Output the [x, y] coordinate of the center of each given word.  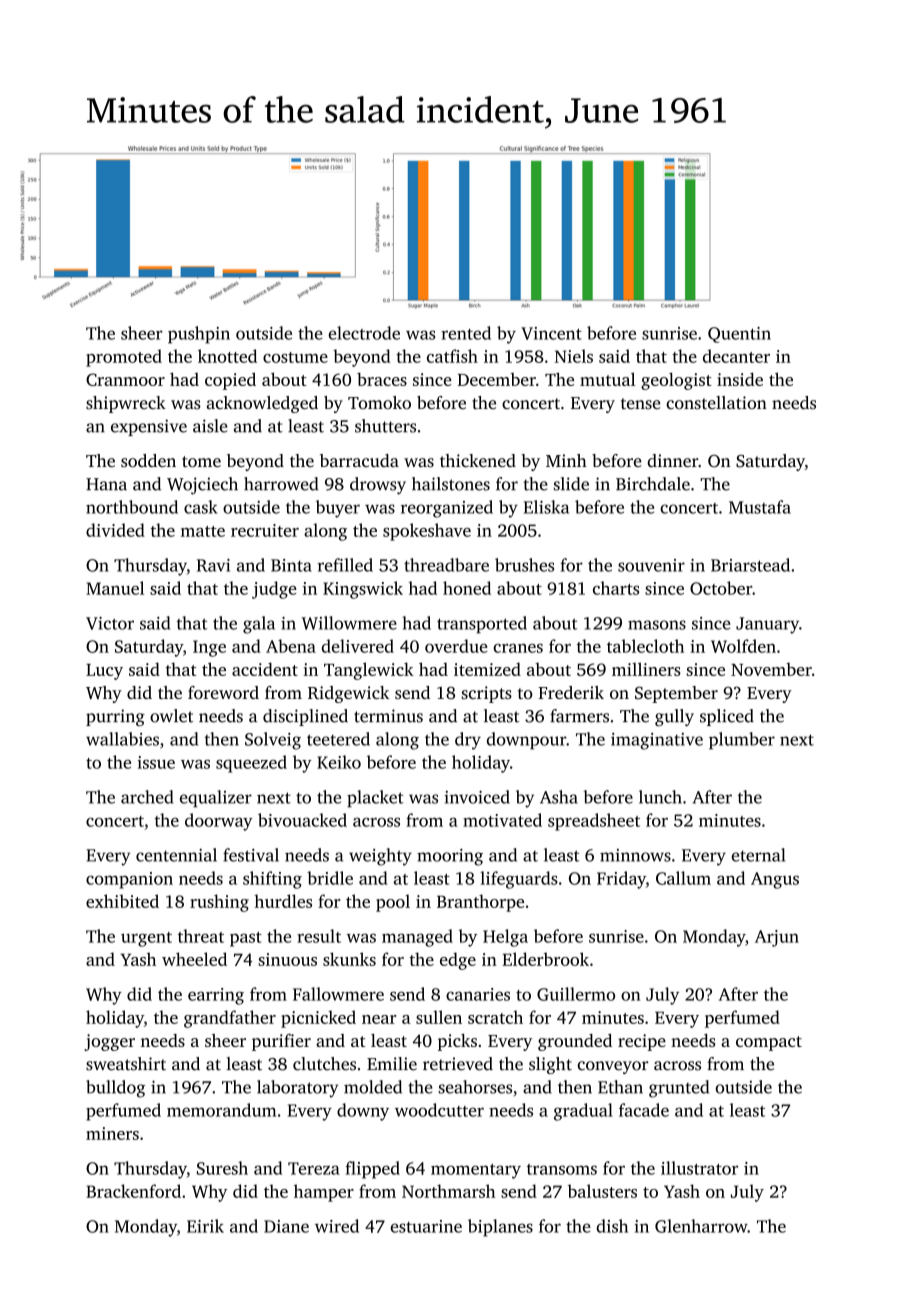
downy [363, 1112]
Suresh [222, 1168]
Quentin [739, 335]
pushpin [199, 335]
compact [769, 1043]
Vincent [551, 333]
